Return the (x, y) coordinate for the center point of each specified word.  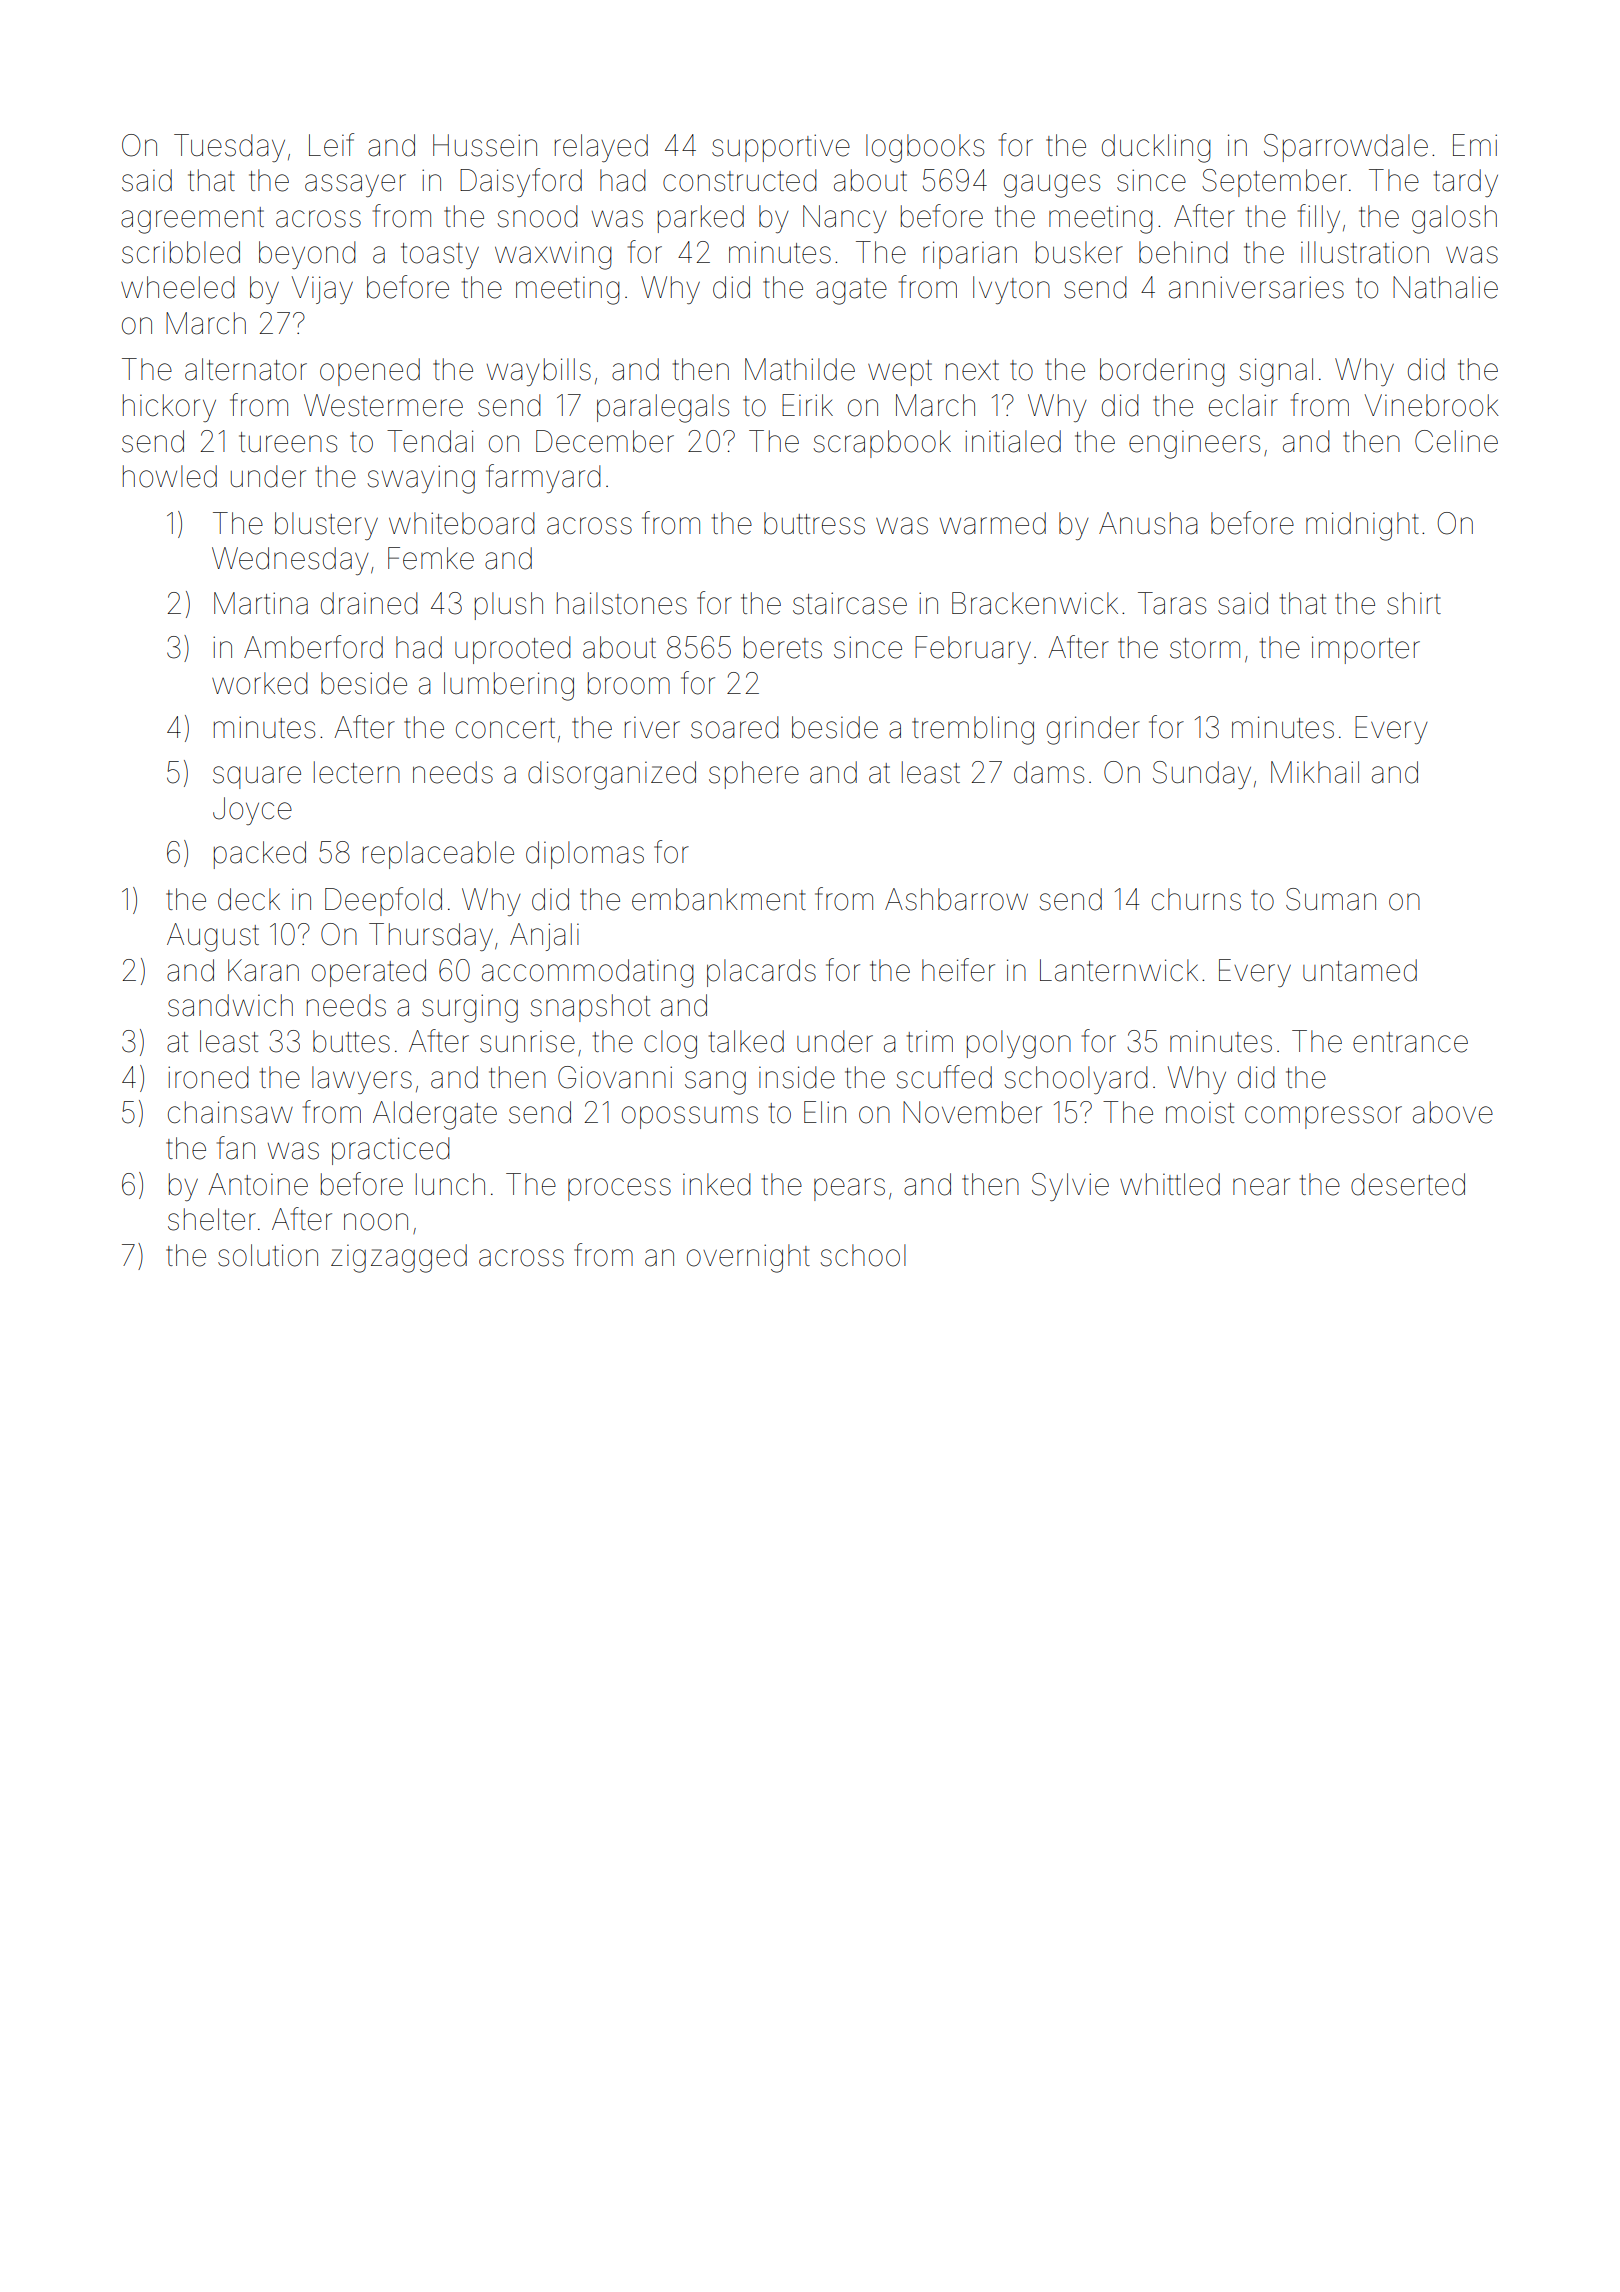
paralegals (663, 408)
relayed (601, 148)
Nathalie (1445, 287)
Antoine (258, 1184)
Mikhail (1315, 772)
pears (849, 1189)
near (1261, 1187)
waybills (539, 372)
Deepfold (383, 901)
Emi (1475, 145)
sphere (754, 775)
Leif (331, 145)
